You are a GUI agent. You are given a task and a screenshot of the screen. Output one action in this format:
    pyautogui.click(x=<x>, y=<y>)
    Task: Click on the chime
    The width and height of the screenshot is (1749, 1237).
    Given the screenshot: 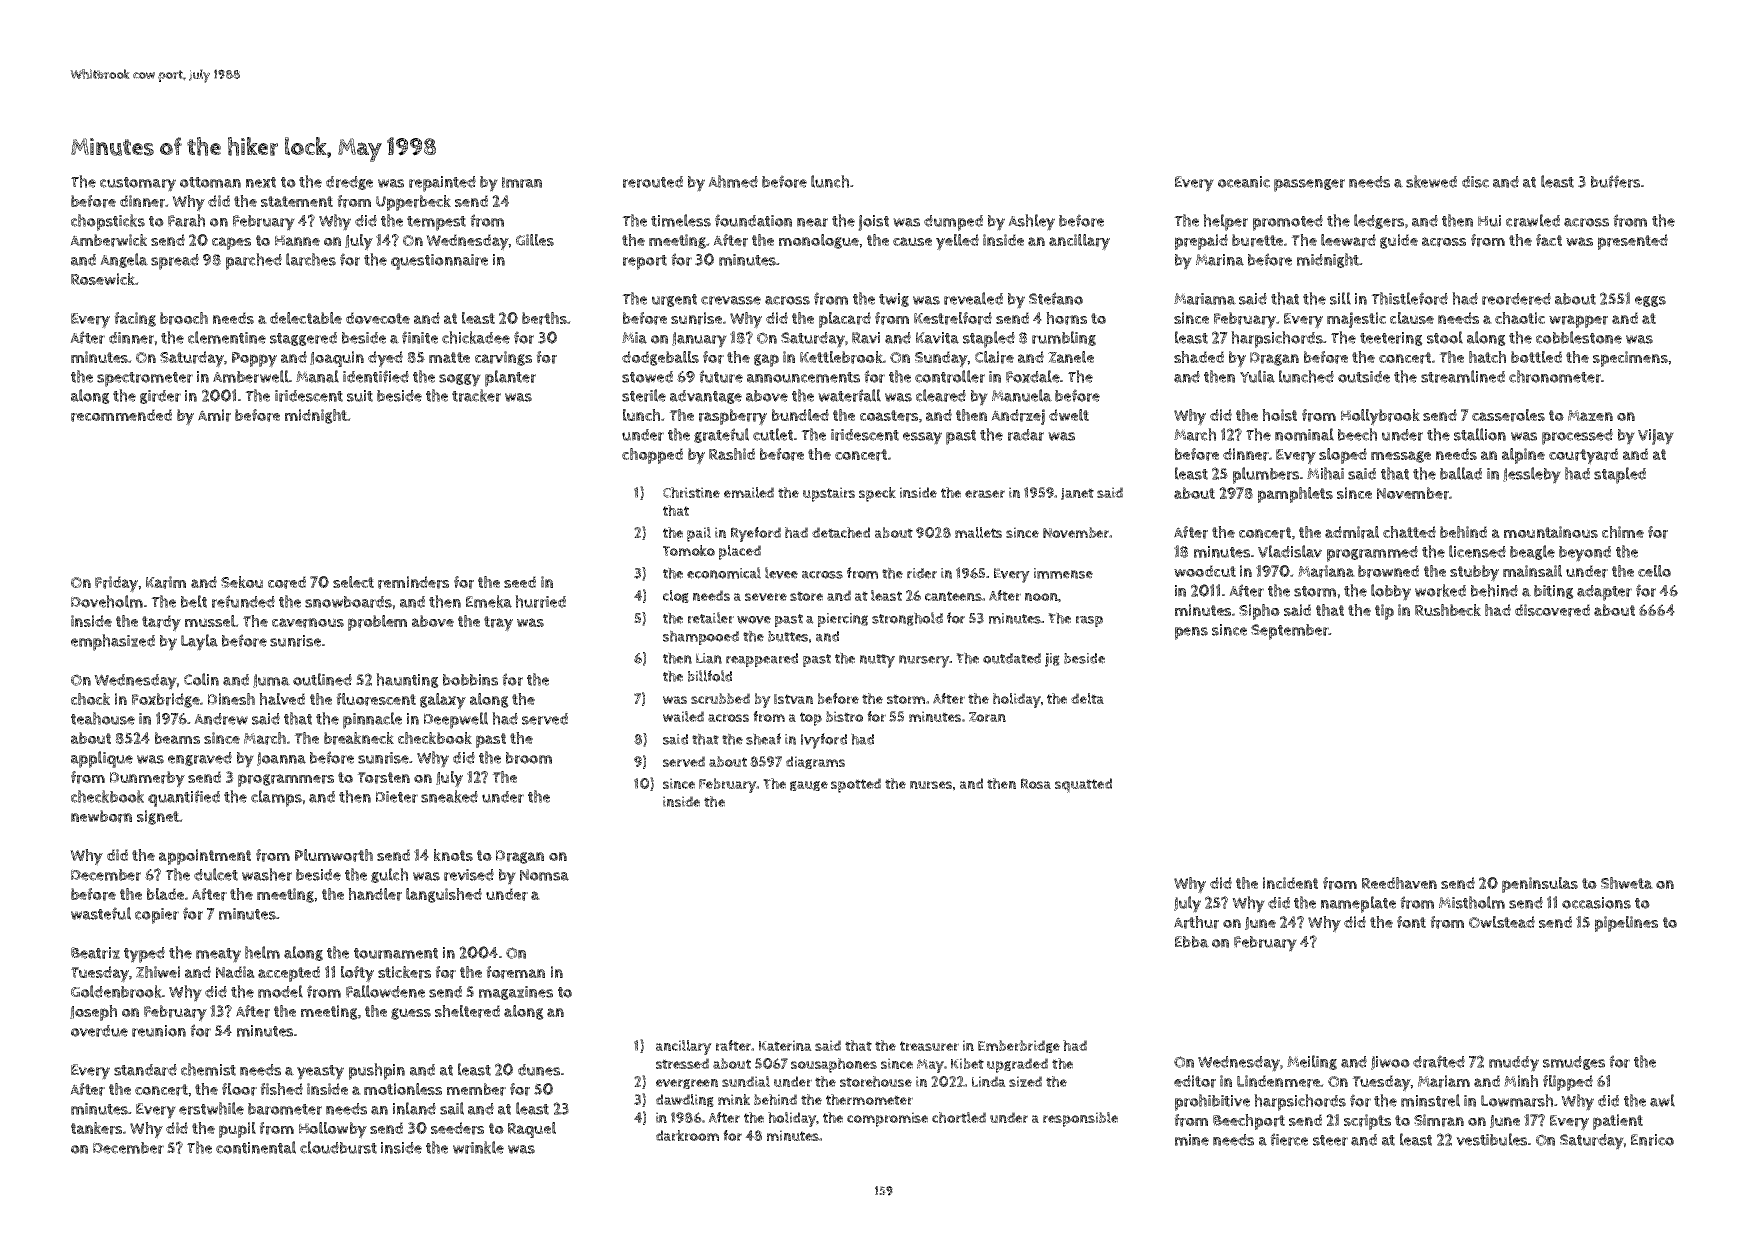 What is the action you would take?
    pyautogui.click(x=1623, y=532)
